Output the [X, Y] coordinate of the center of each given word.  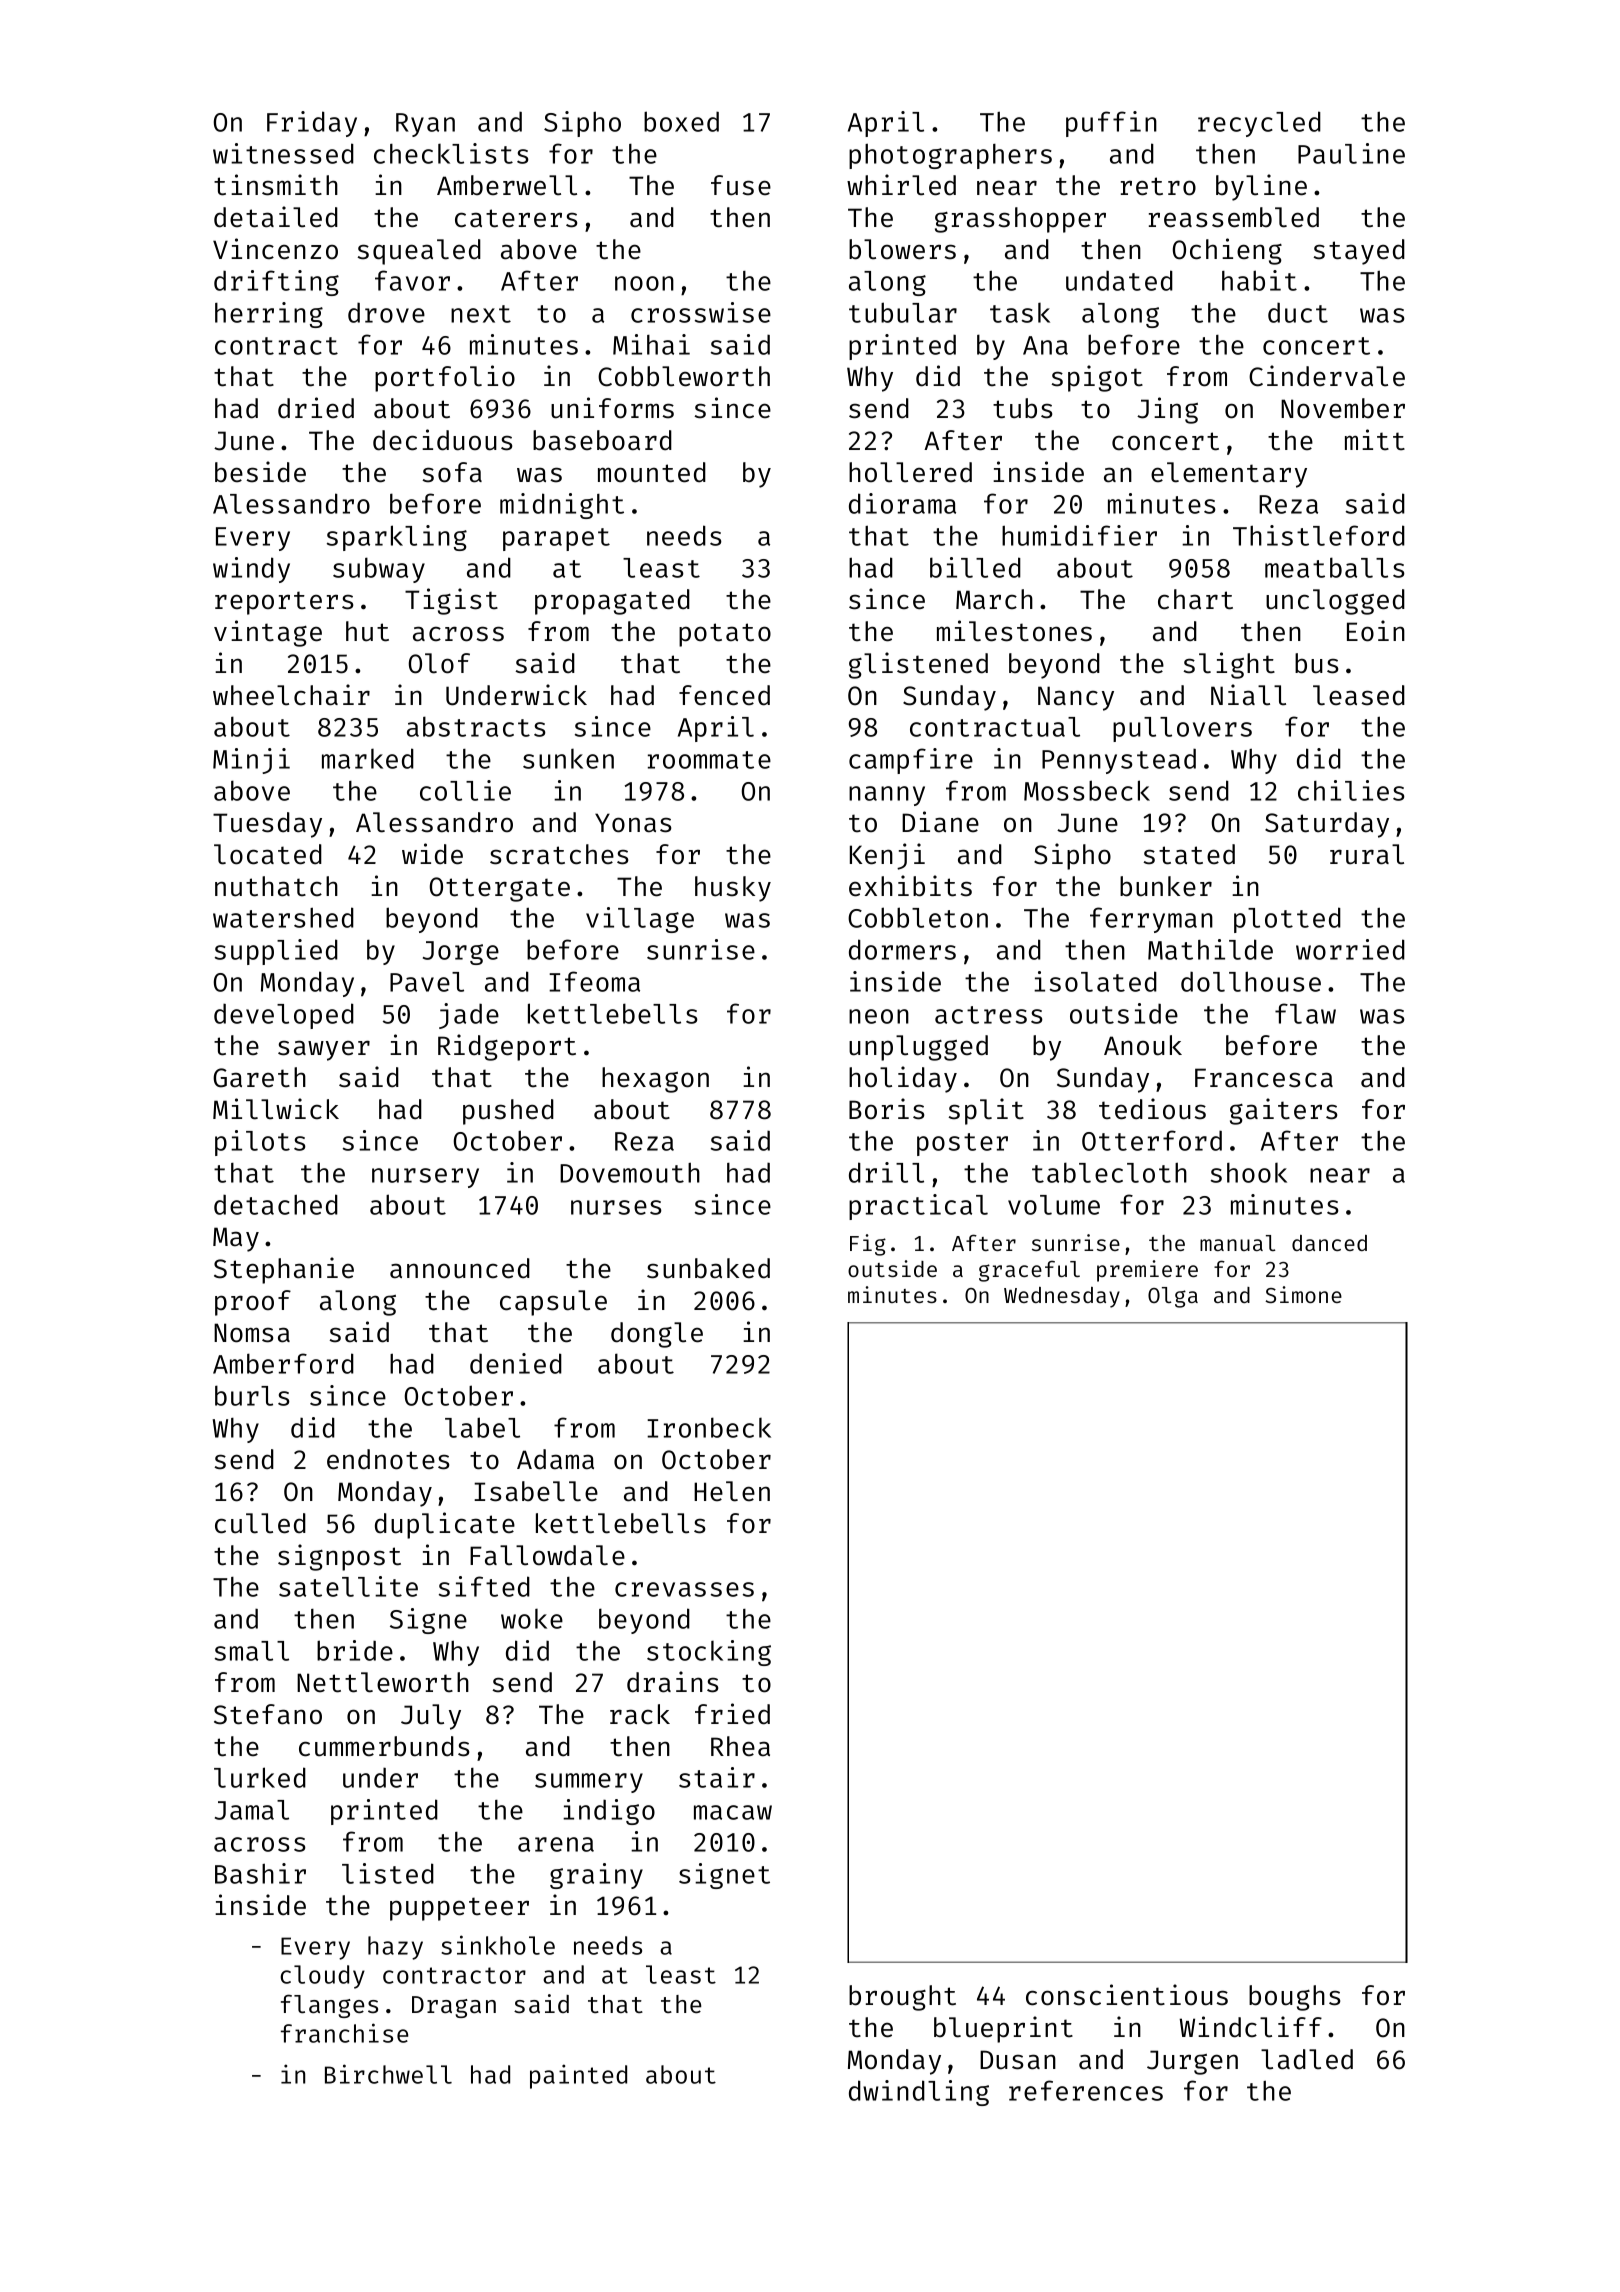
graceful [1029, 1271]
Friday [312, 124]
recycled [1259, 124]
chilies [1351, 790]
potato [725, 635]
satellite [348, 1586]
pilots [260, 1143]
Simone [1303, 1294]
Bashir [260, 1873]
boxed [681, 121]
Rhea [740, 1746]
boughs [1294, 1998]
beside [260, 472]
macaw [733, 1812]
